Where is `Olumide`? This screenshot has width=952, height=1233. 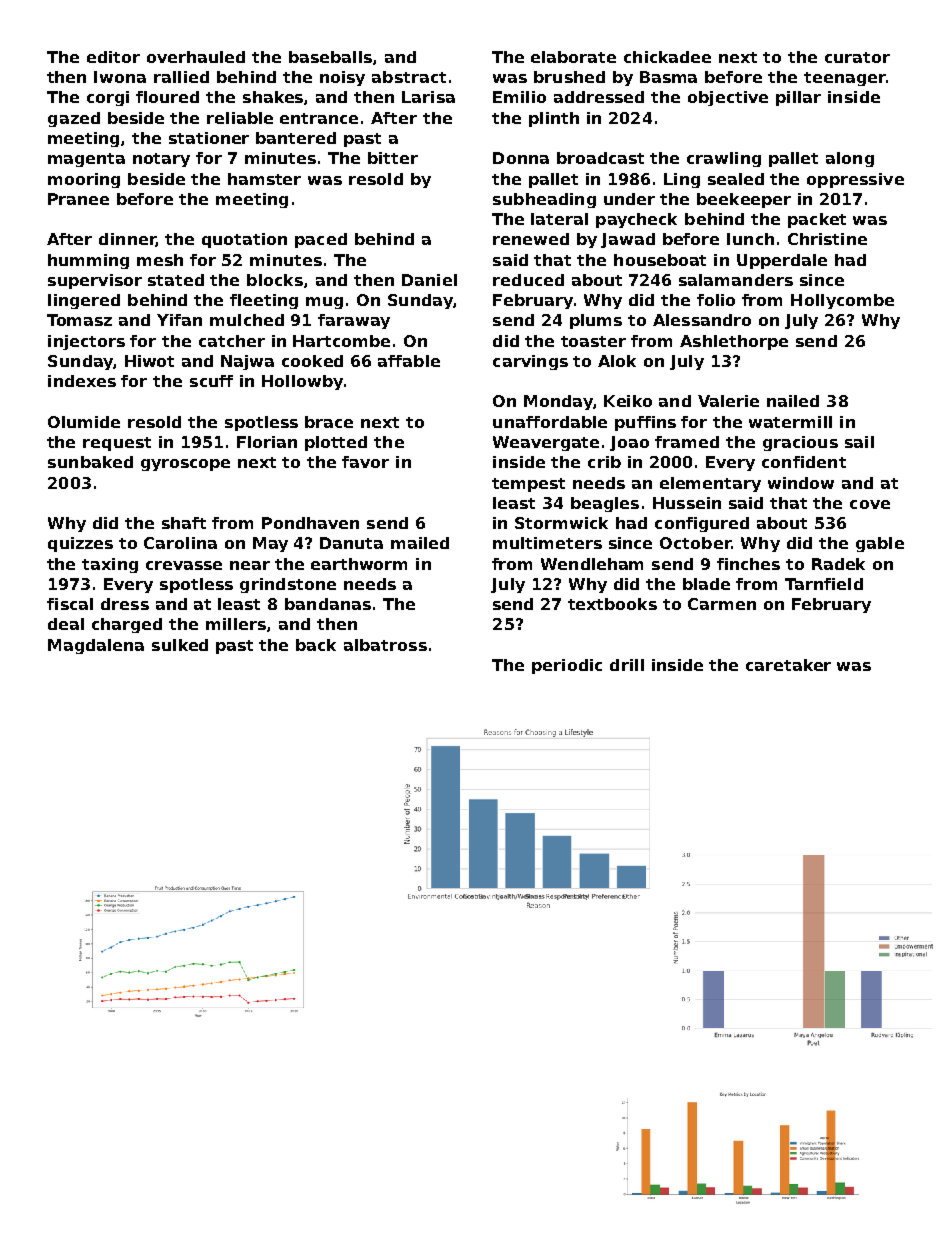 Olumide is located at coordinates (84, 422).
